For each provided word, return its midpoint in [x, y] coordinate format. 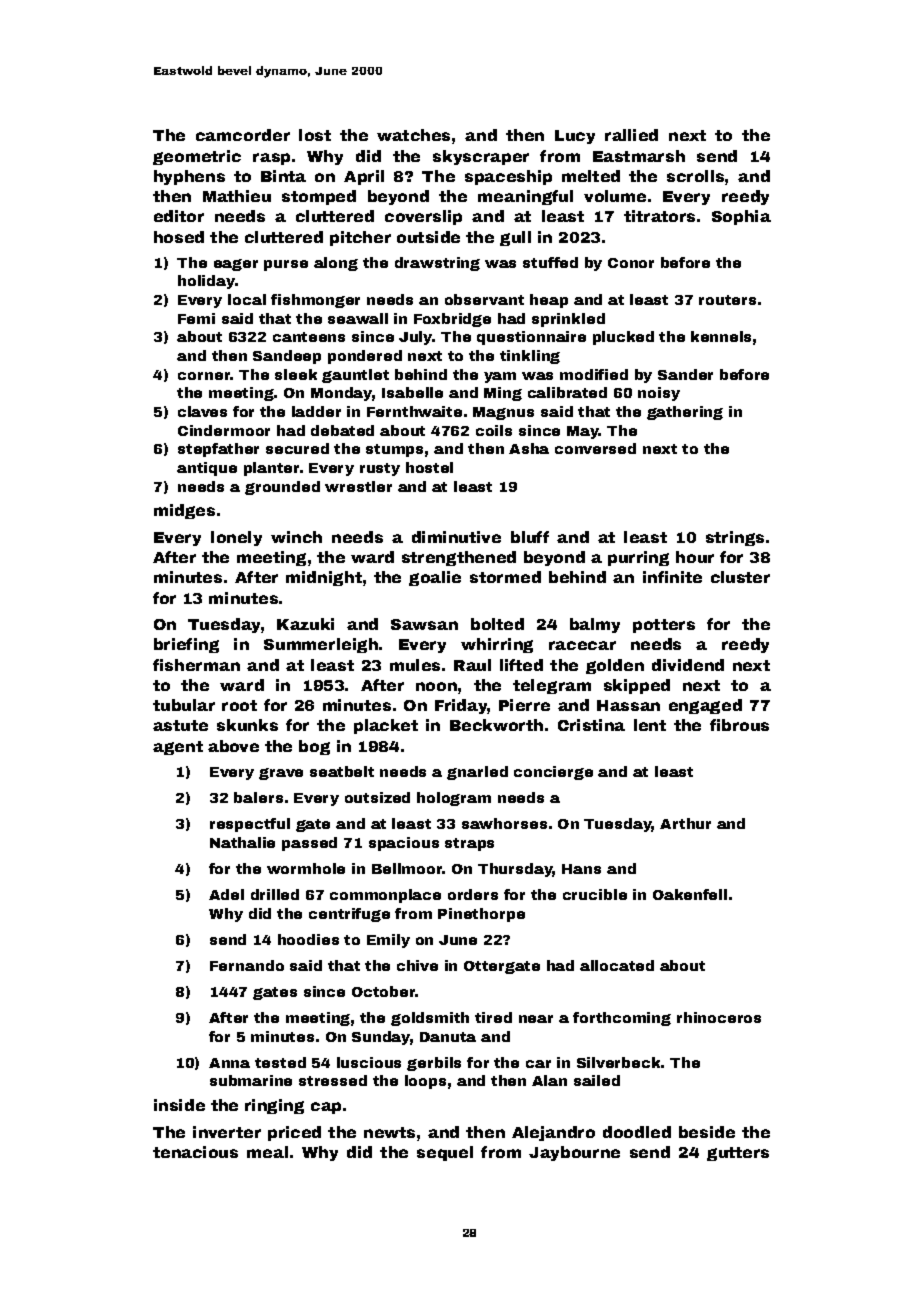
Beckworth [496, 725]
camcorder [243, 135]
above [233, 746]
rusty [380, 469]
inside [179, 1105]
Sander [685, 374]
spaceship [508, 177]
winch [296, 537]
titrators [659, 216]
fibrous [739, 725]
